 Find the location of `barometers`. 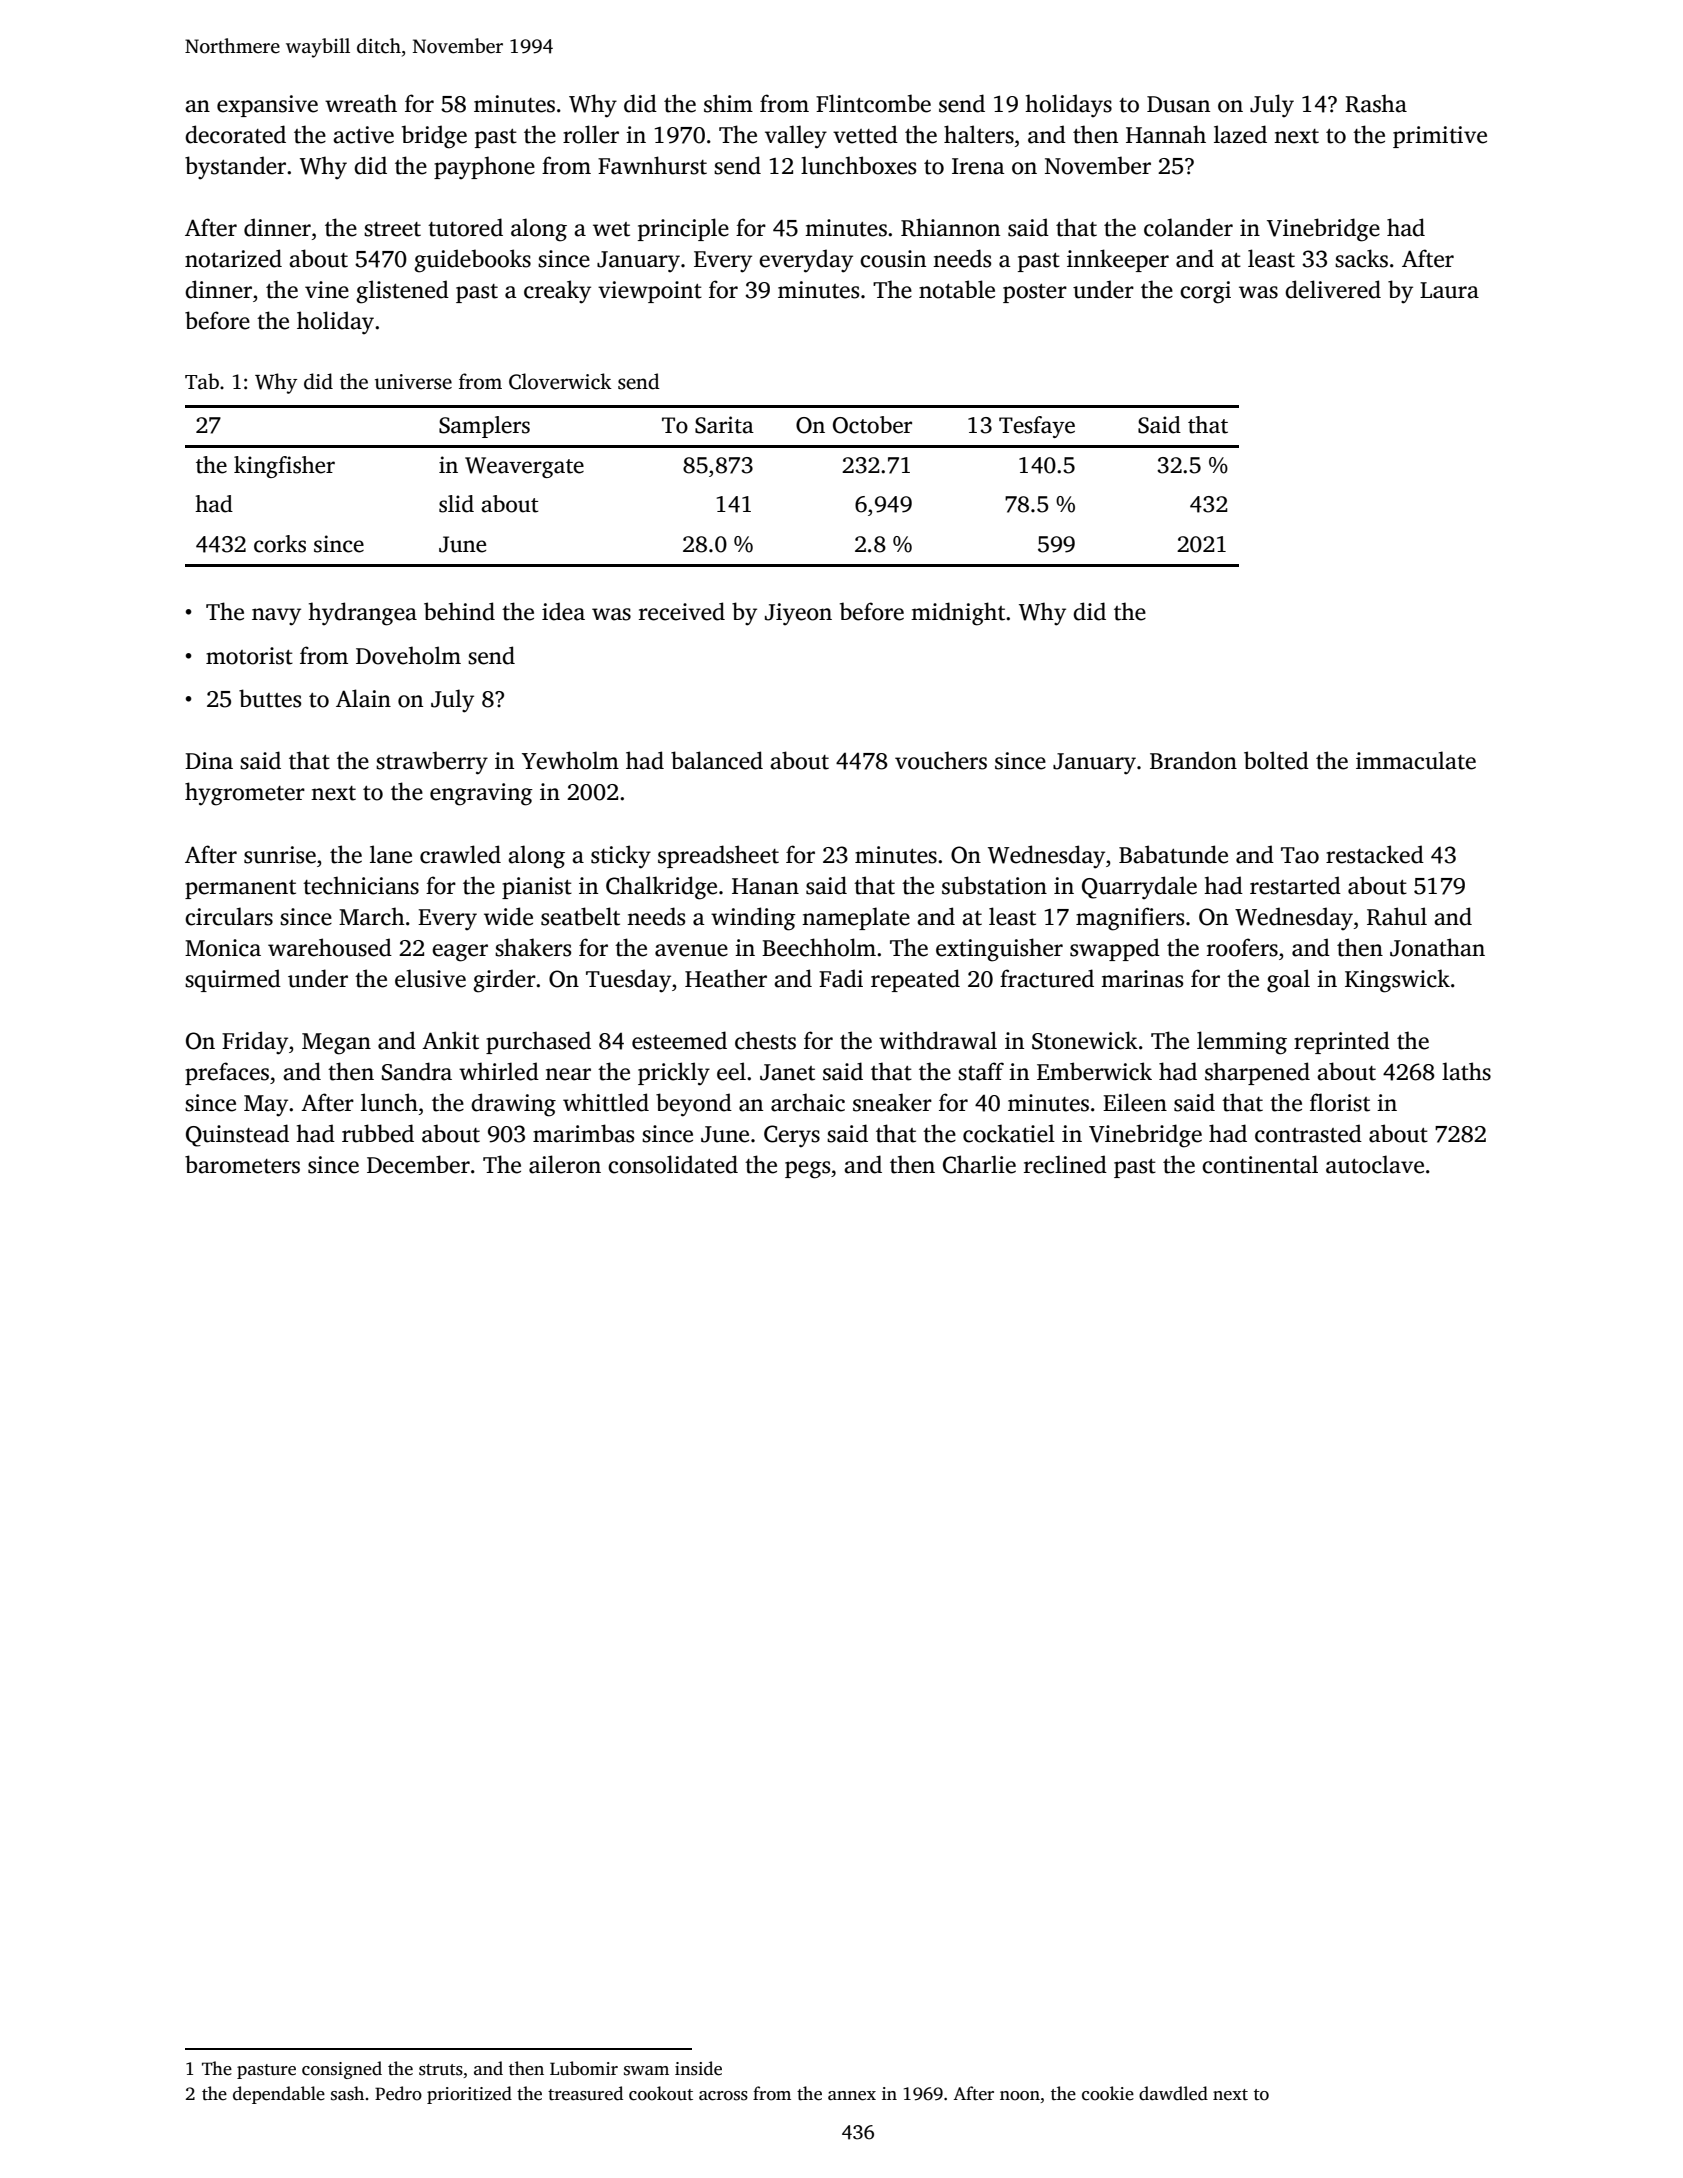

barometers is located at coordinates (242, 1164).
